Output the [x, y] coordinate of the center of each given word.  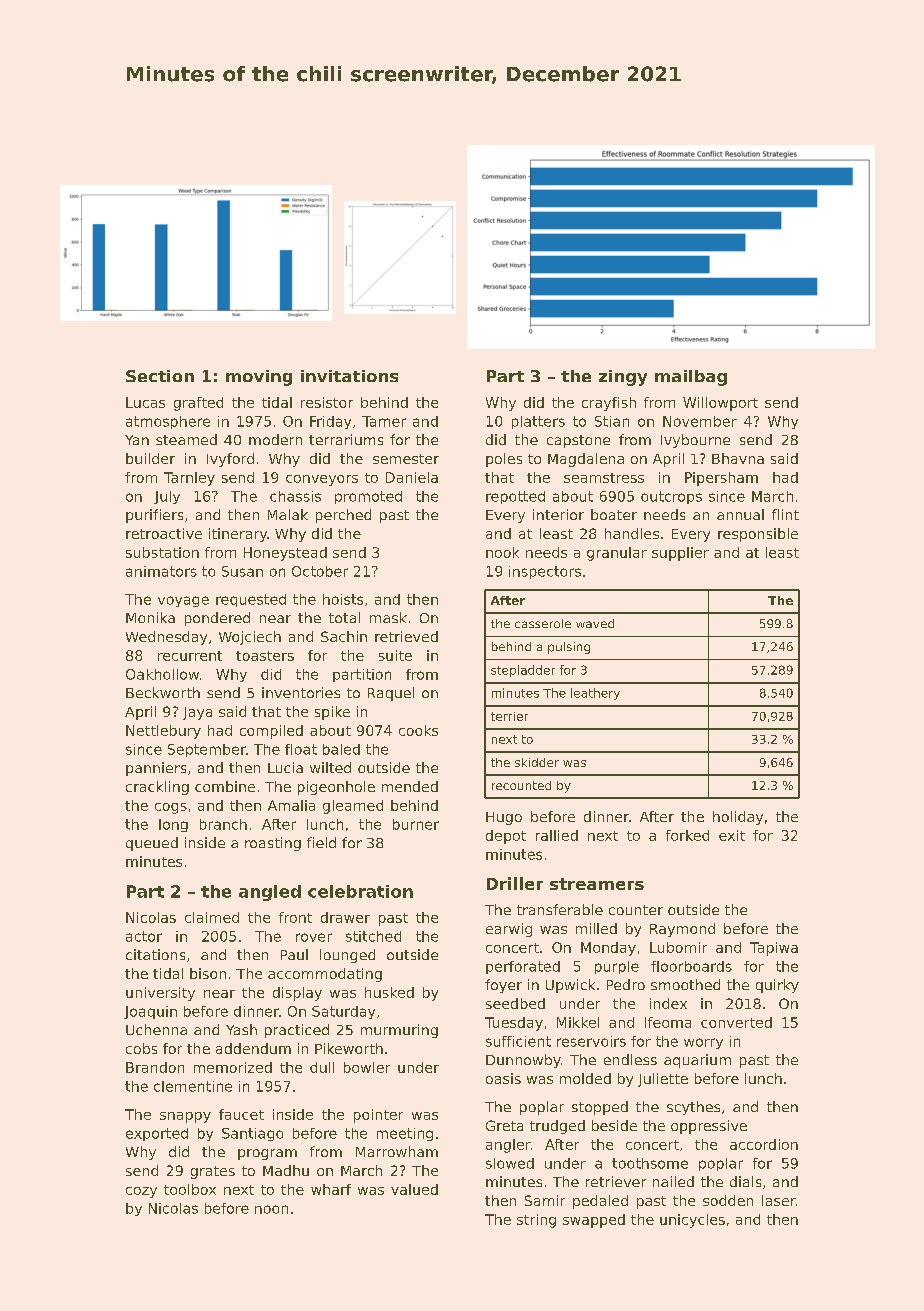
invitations [349, 376]
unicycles [692, 1221]
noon [271, 1209]
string [536, 1221]
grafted [198, 404]
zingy [623, 378]
